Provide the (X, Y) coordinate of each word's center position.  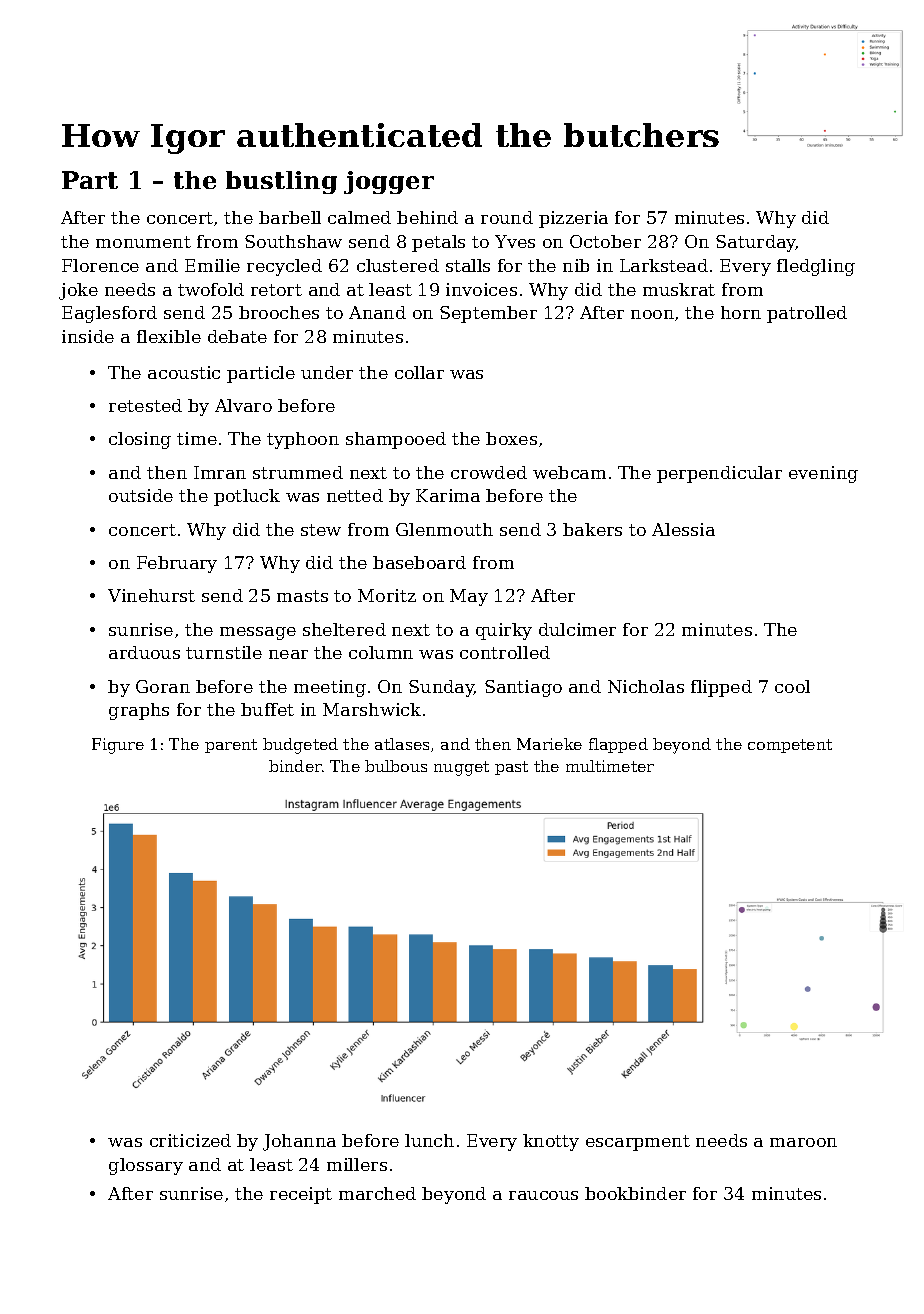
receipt (301, 1195)
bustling (281, 182)
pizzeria (573, 219)
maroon (803, 1142)
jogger (389, 182)
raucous (543, 1195)
